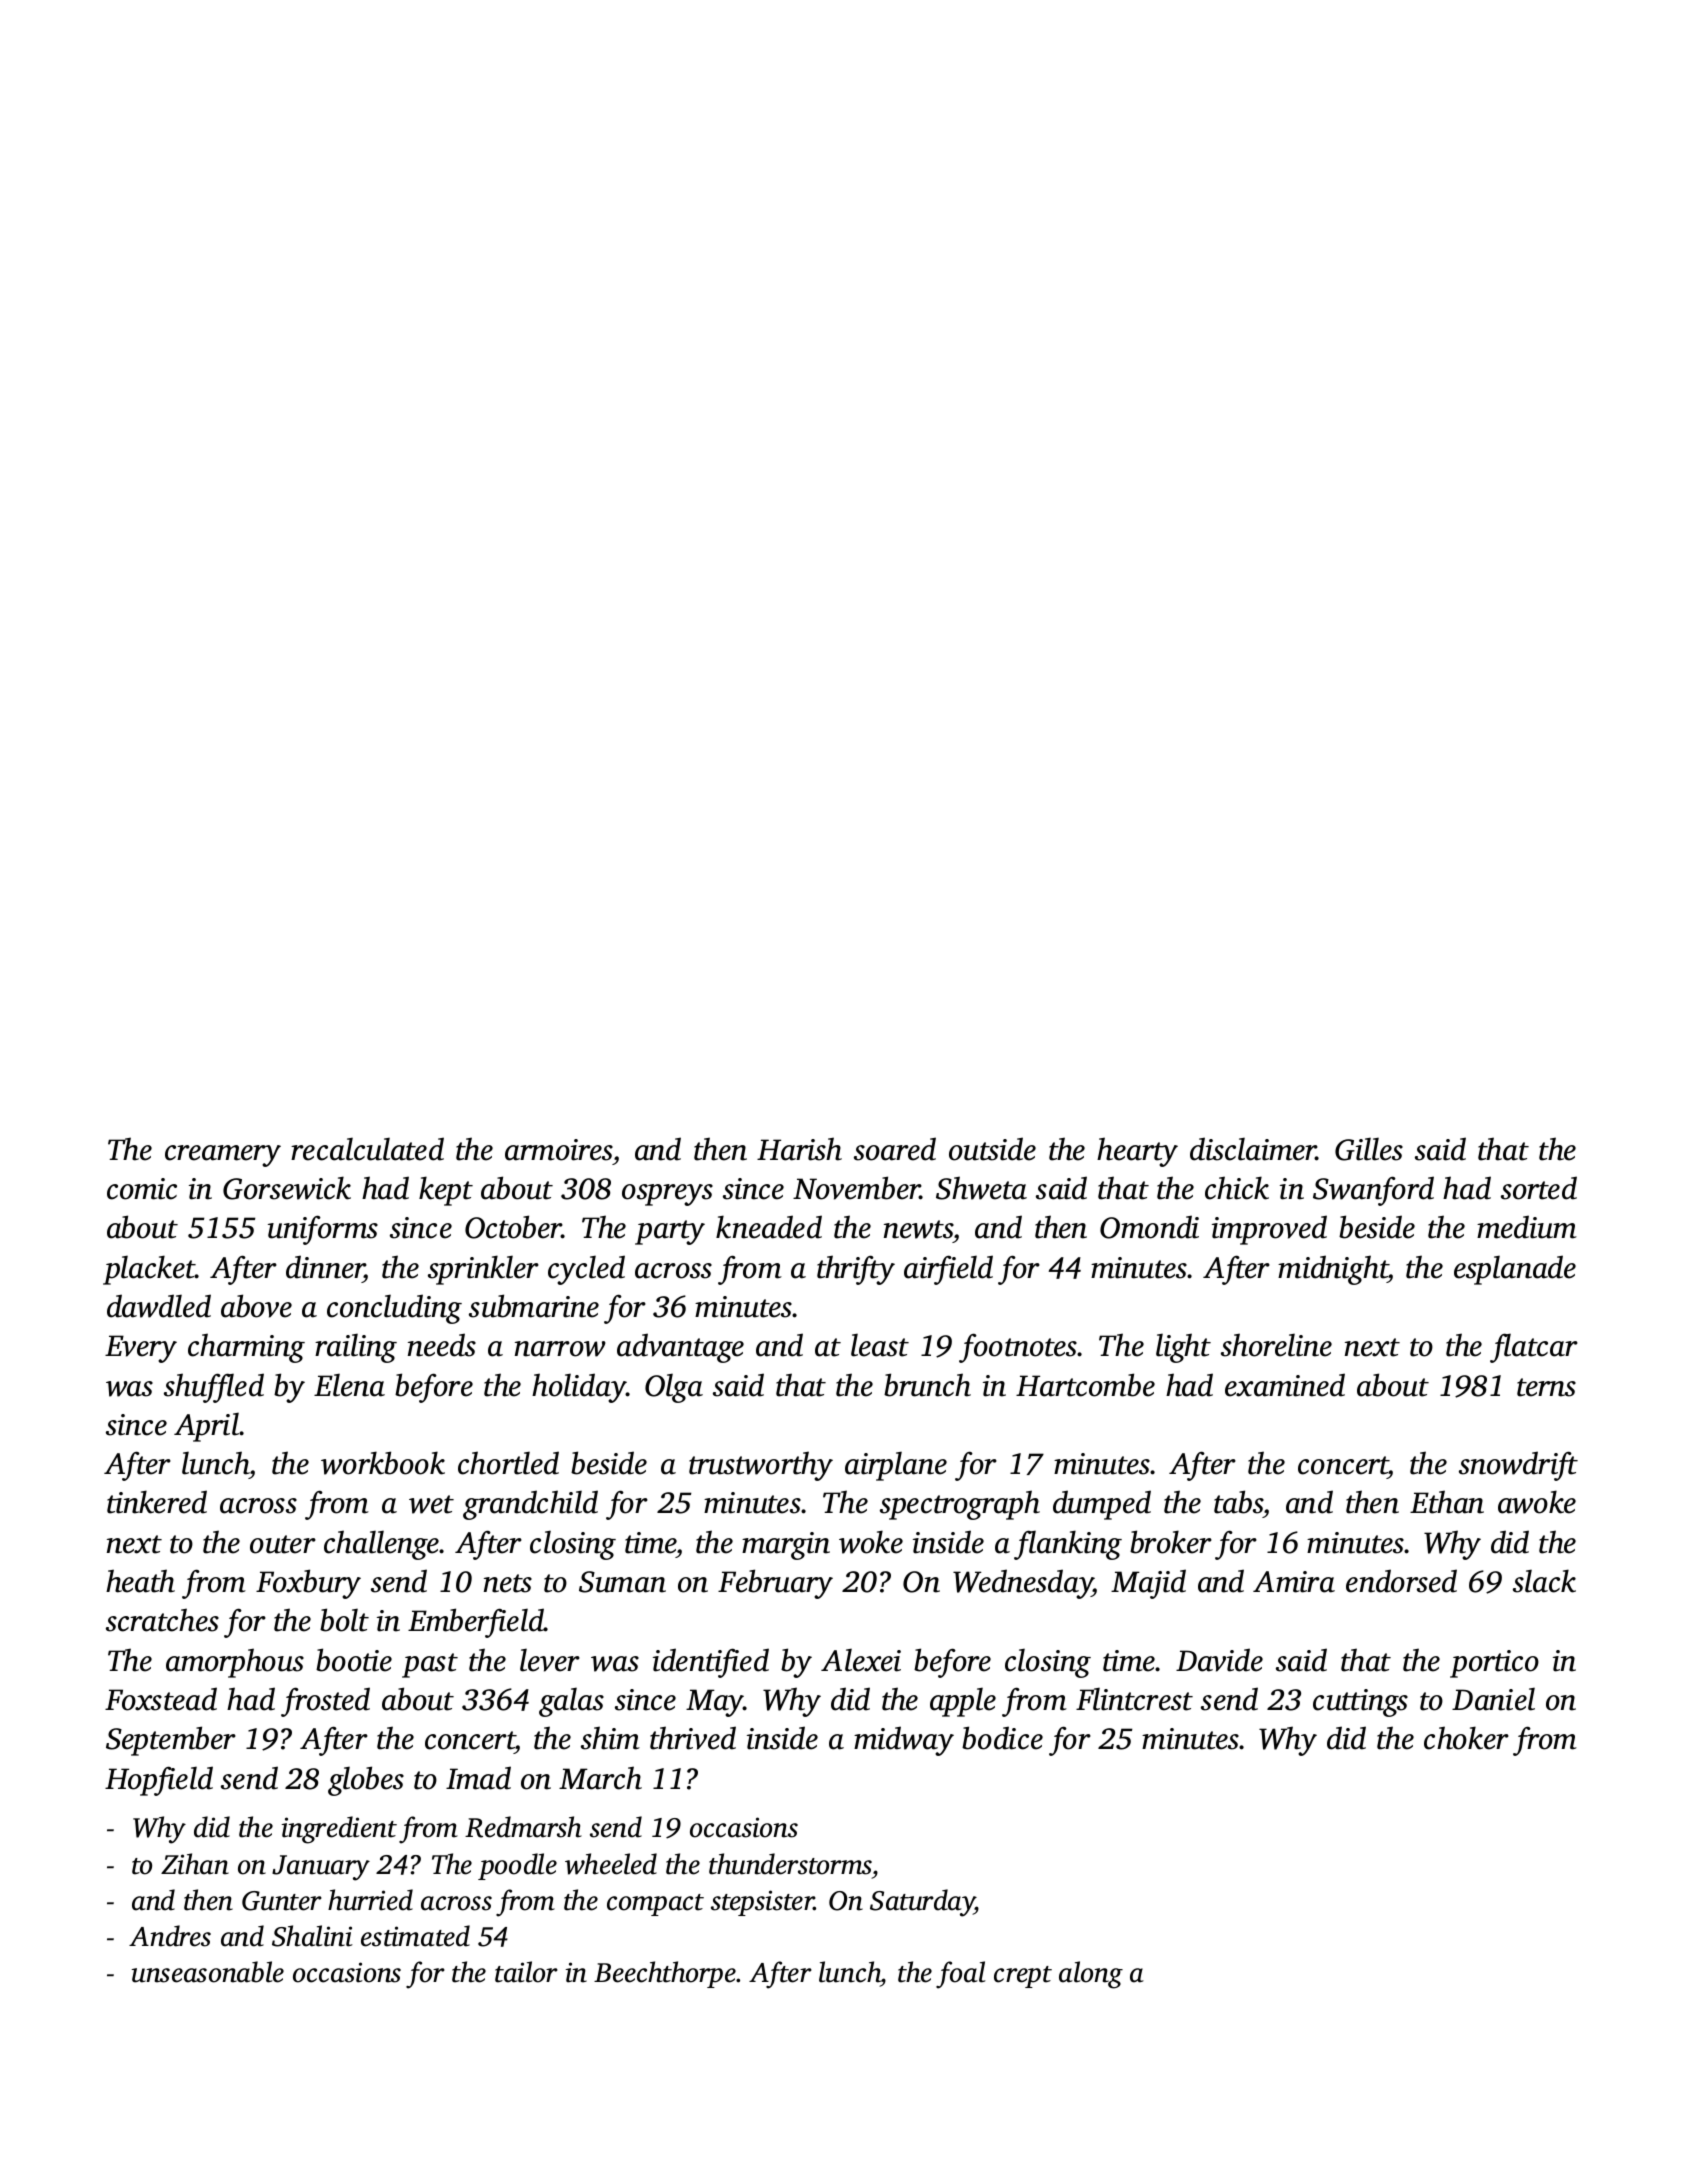  What do you see at coordinates (1369, 1149) in the screenshot?
I see `Gilles` at bounding box center [1369, 1149].
